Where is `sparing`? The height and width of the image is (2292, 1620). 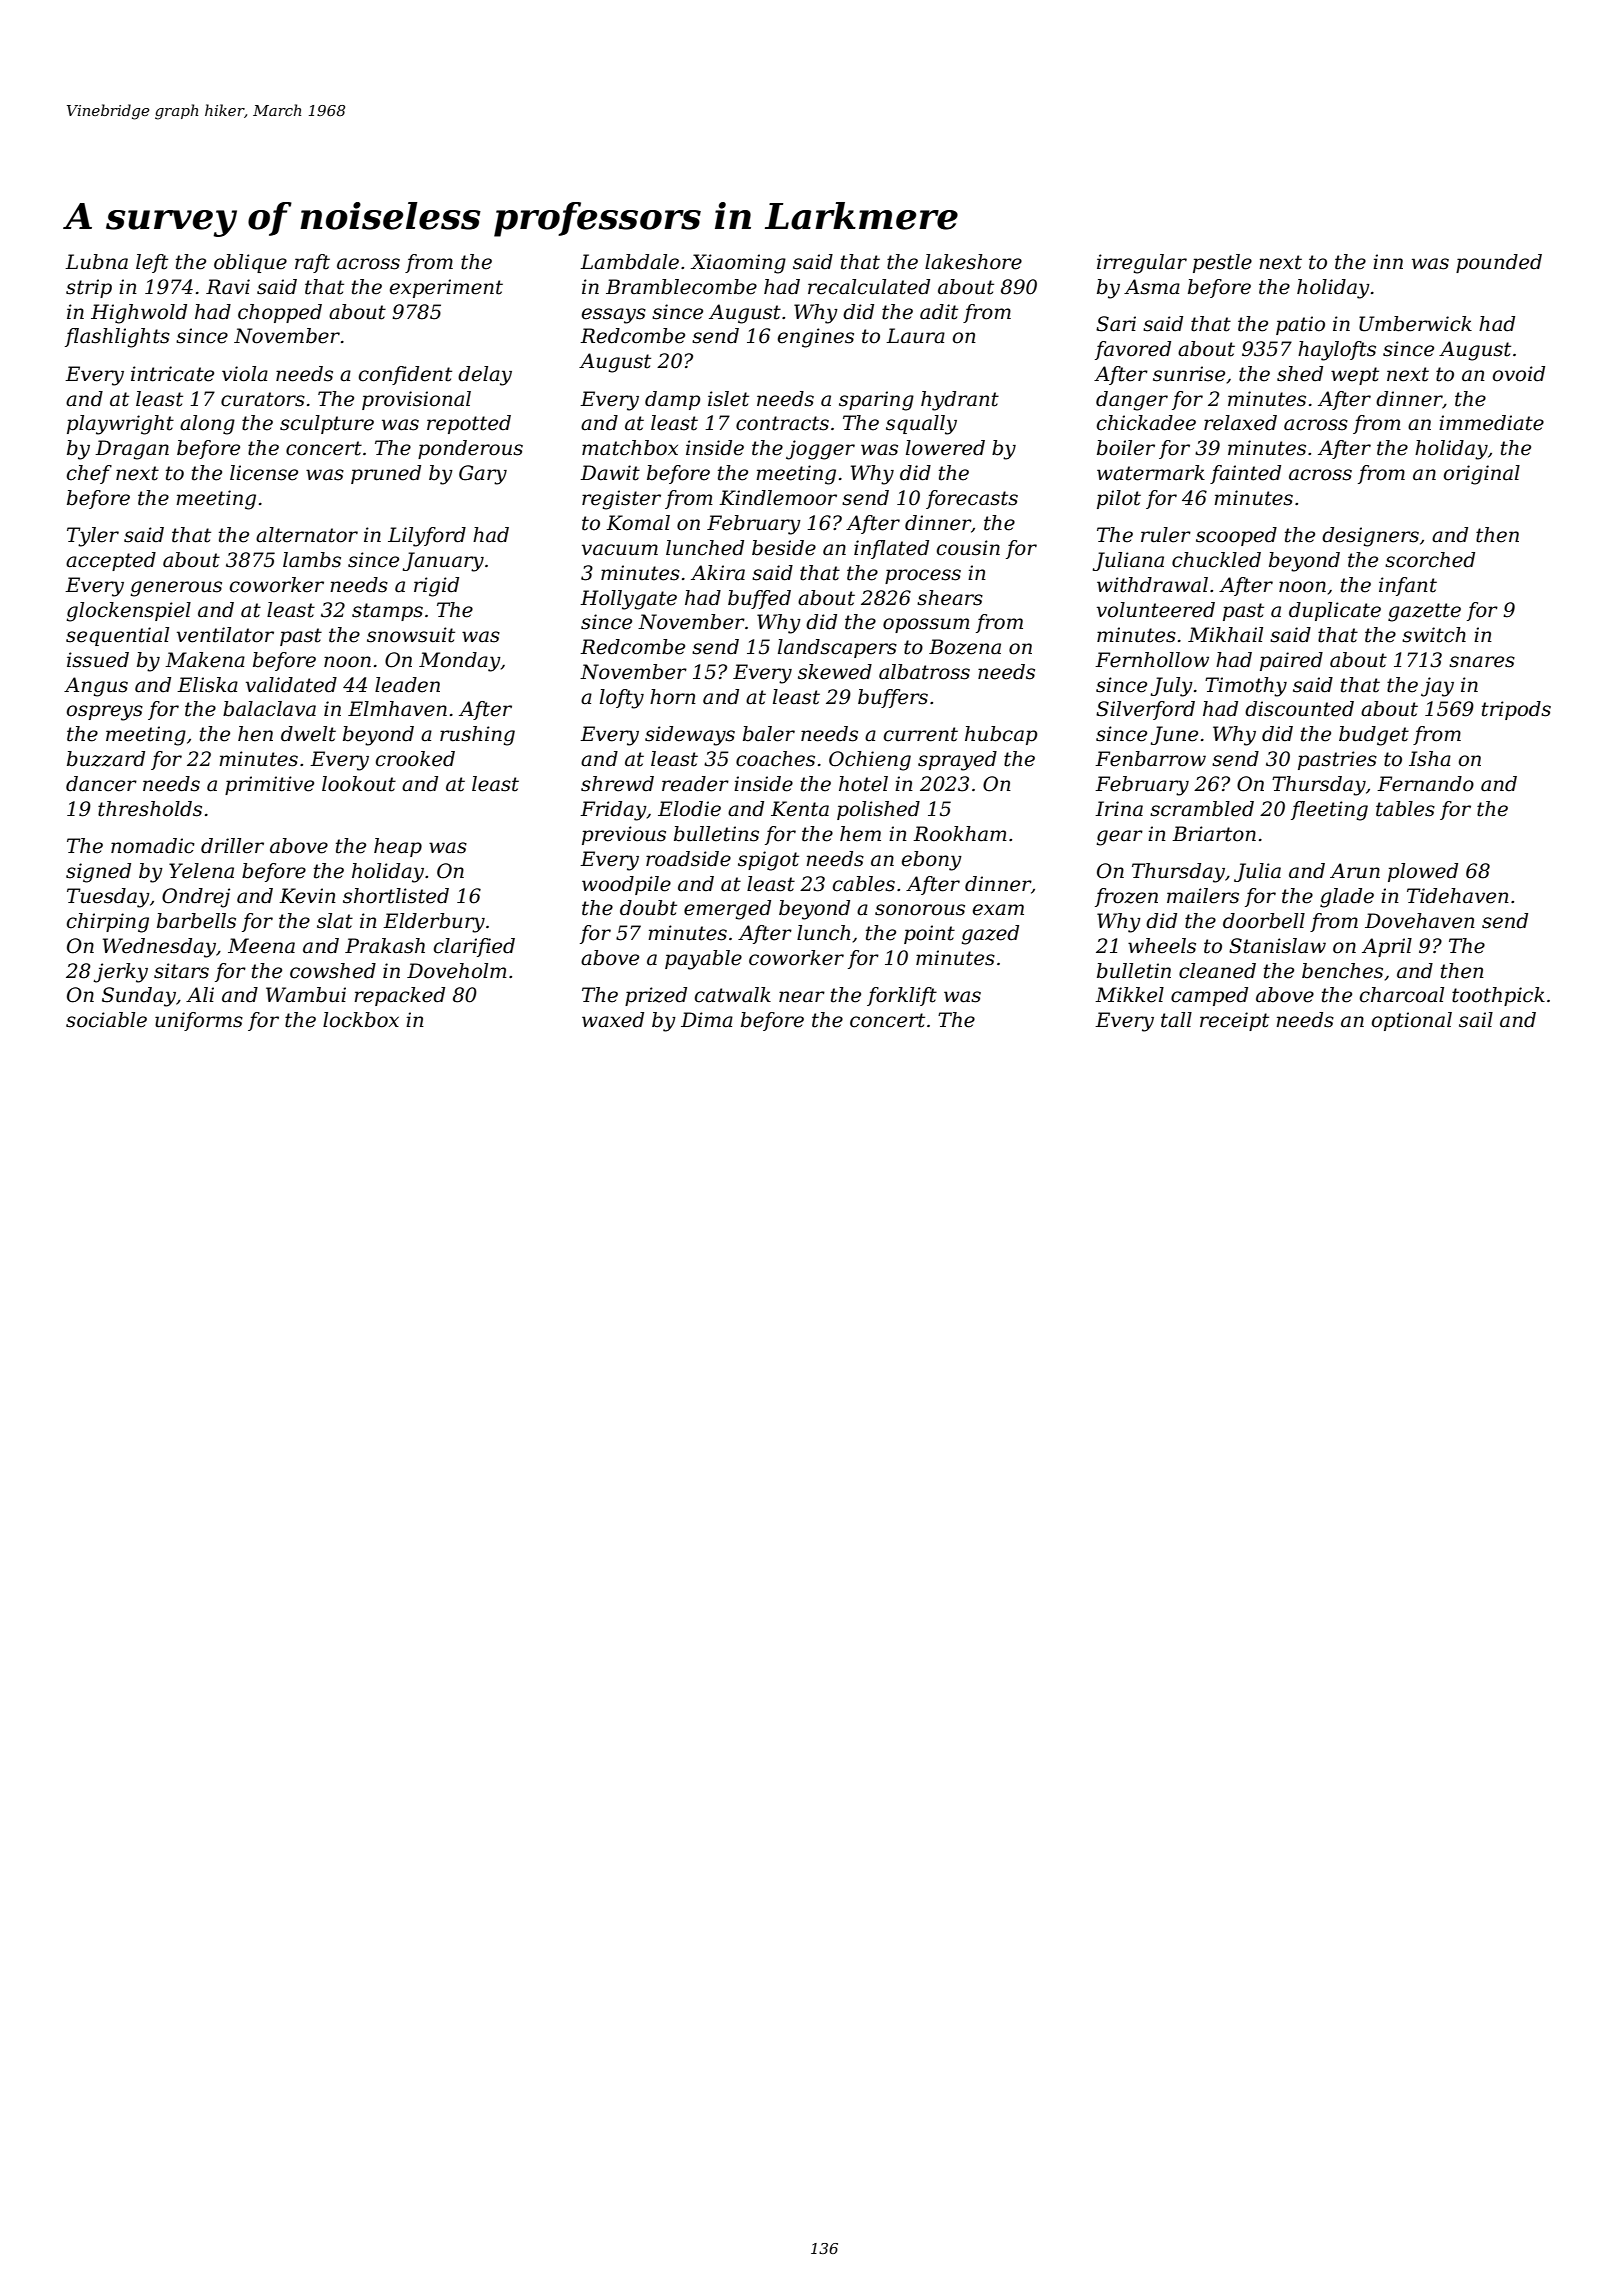 sparing is located at coordinates (876, 401).
